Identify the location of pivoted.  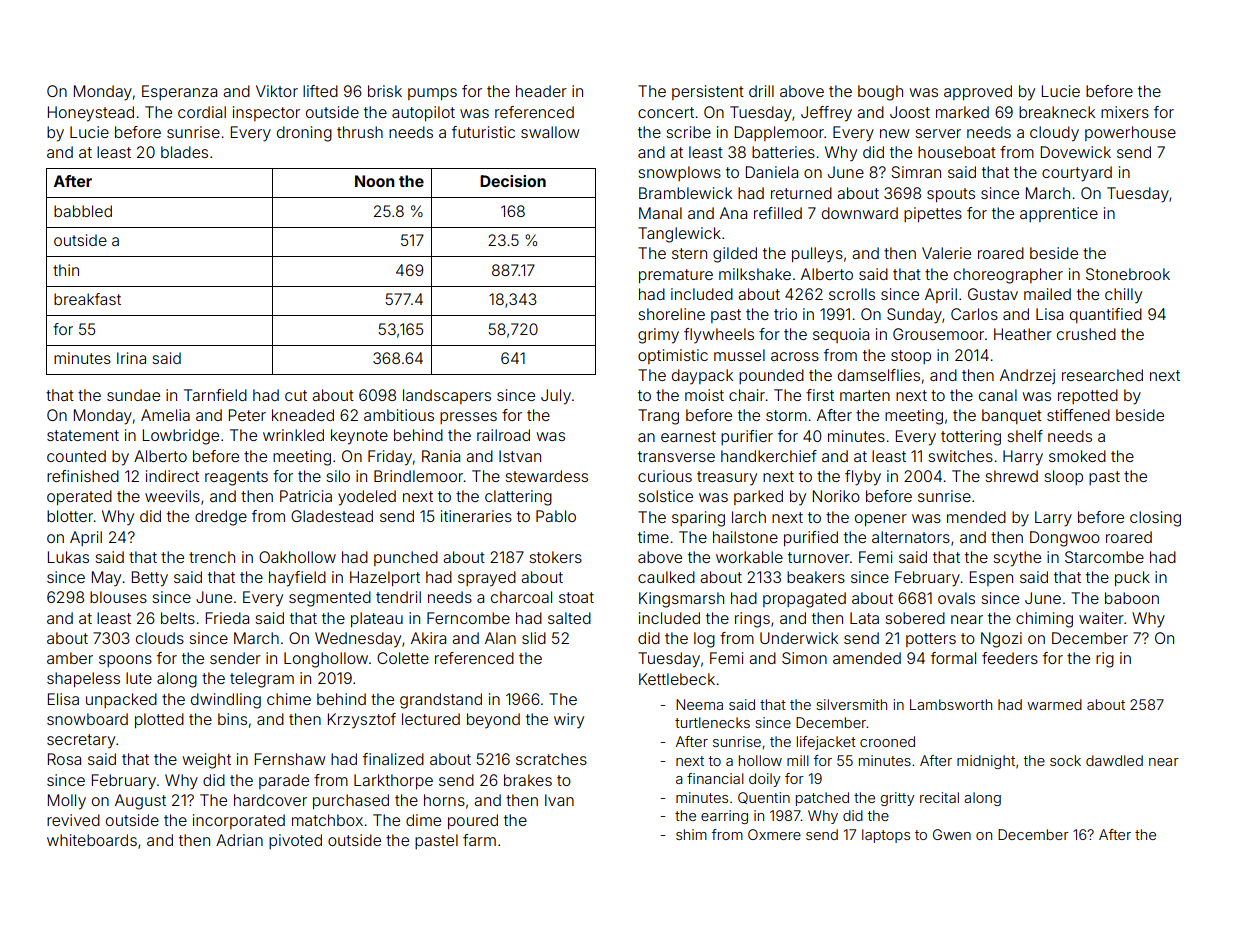
(295, 841).
